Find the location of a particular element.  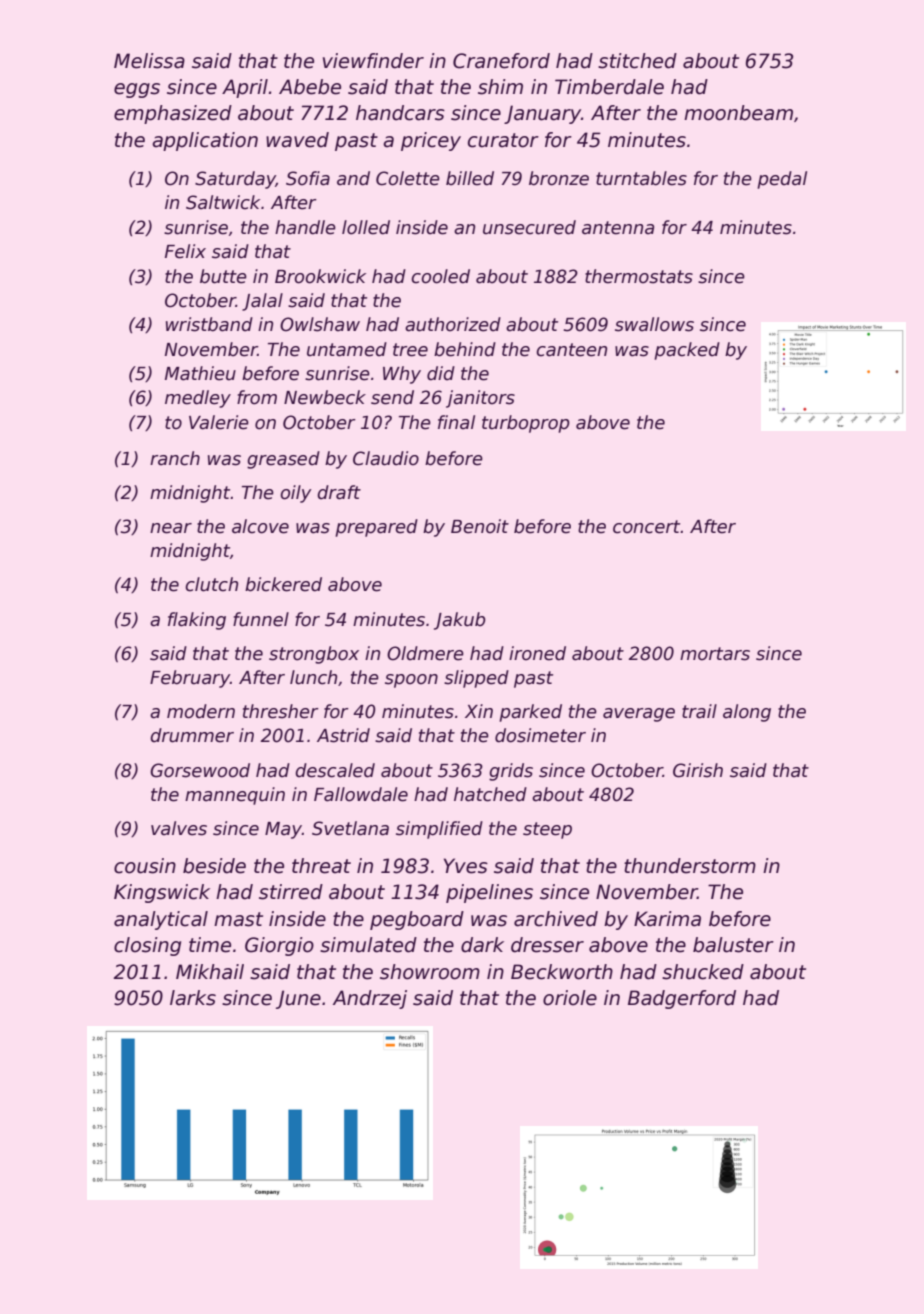

packed is located at coordinates (687, 351).
